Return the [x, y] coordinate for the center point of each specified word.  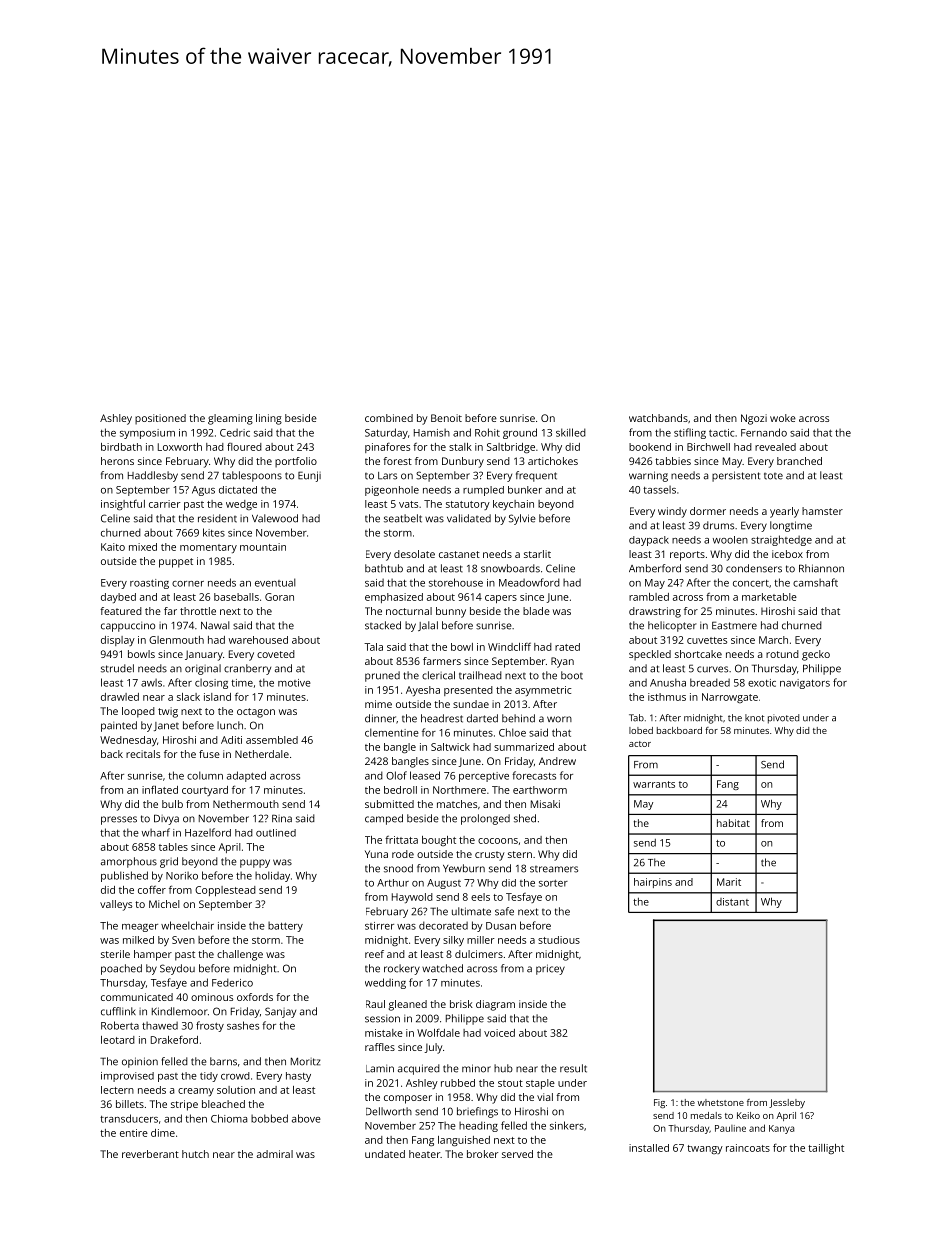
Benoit [446, 418]
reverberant [150, 1154]
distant [732, 902]
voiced [499, 1033]
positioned [160, 419]
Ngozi [754, 419]
